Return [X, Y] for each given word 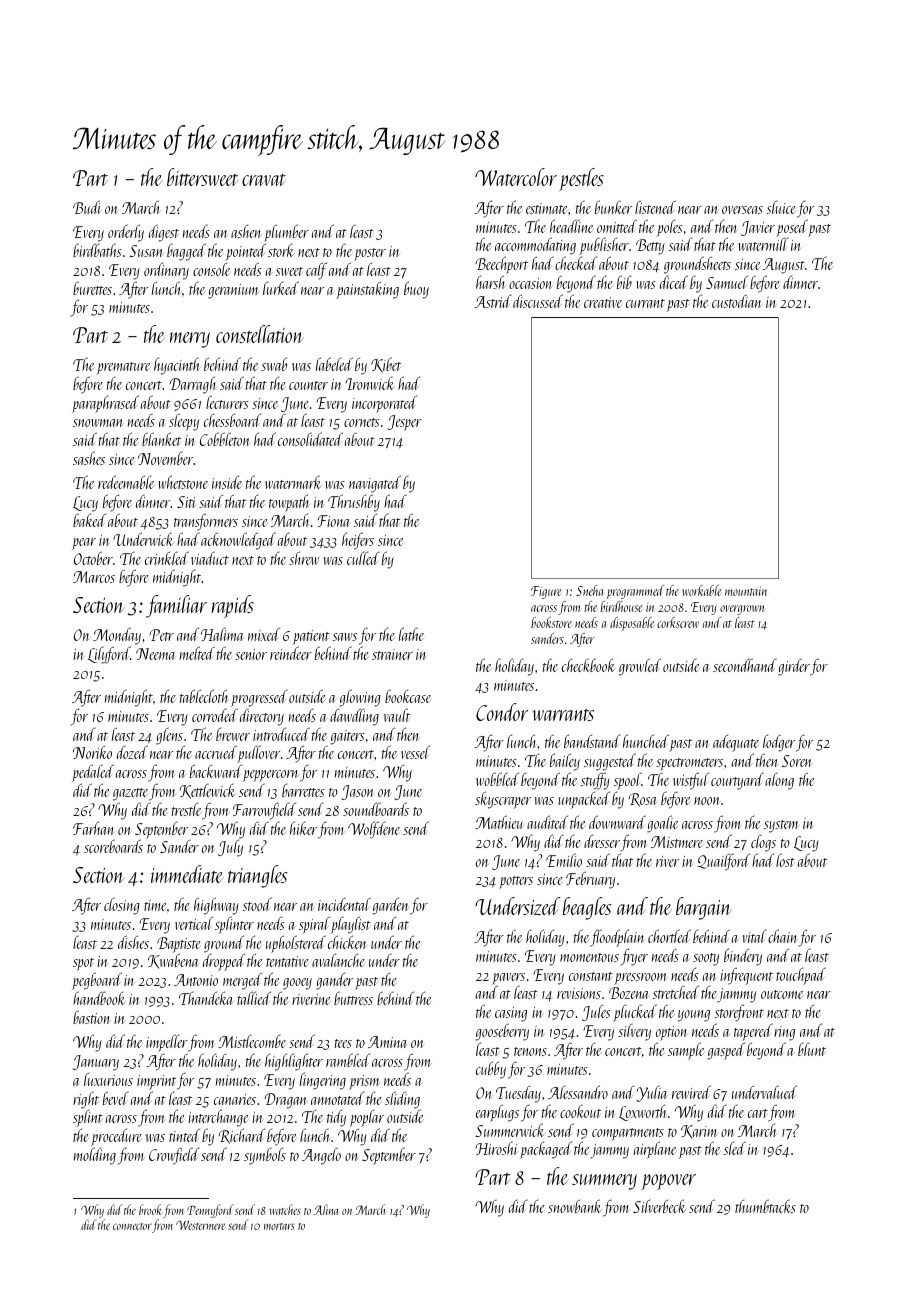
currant [645, 303]
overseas [742, 210]
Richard [241, 1136]
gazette [130, 794]
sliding [403, 1100]
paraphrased [105, 404]
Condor [502, 712]
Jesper [404, 423]
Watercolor [516, 177]
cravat [264, 180]
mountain [746, 591]
